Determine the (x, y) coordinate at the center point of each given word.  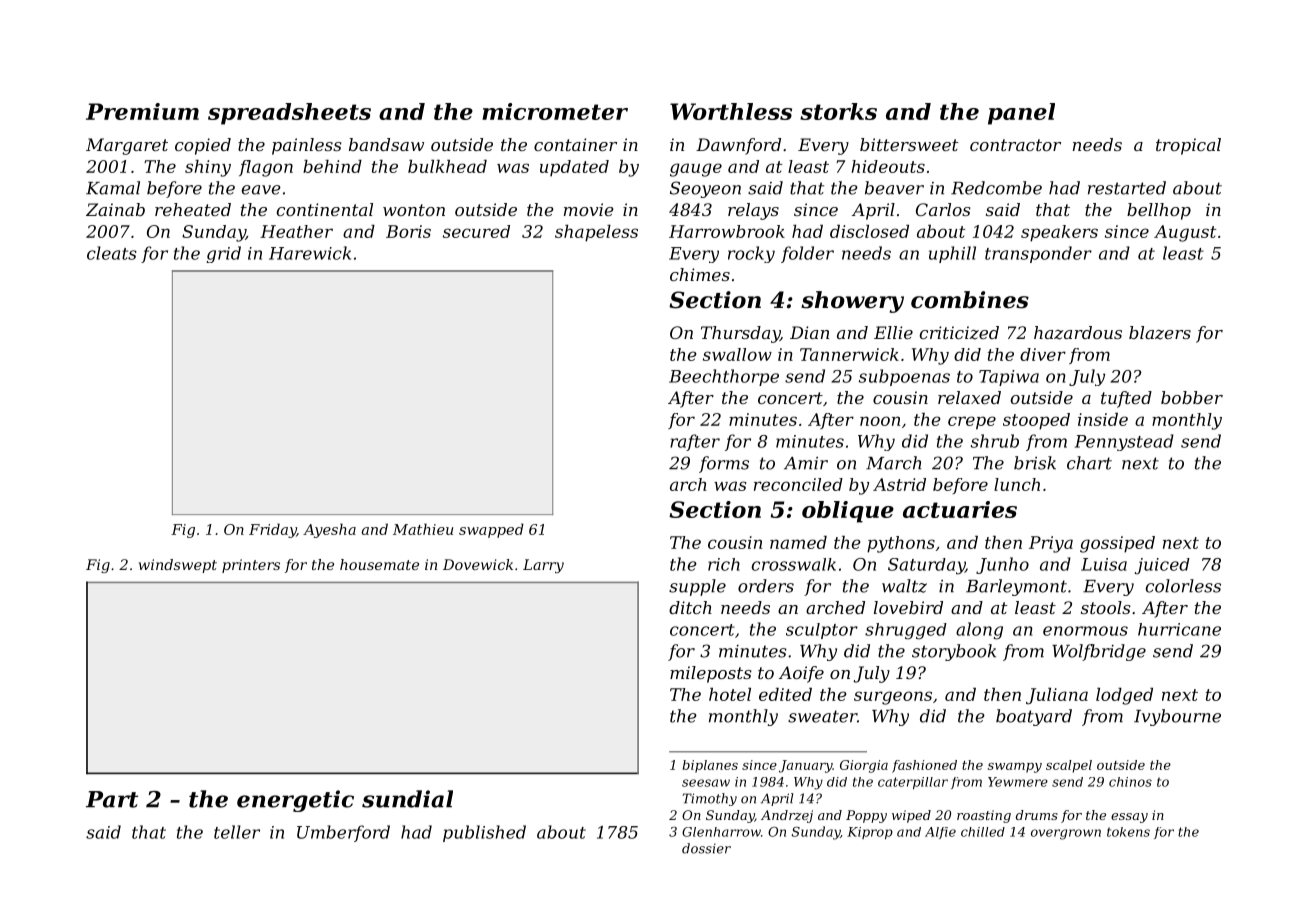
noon (880, 421)
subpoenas (904, 377)
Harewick (310, 253)
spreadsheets (289, 114)
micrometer (555, 111)
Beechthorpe (724, 377)
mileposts (711, 674)
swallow (737, 354)
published (484, 833)
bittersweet (909, 144)
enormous (1085, 631)
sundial (407, 799)
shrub (995, 441)
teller (237, 832)
